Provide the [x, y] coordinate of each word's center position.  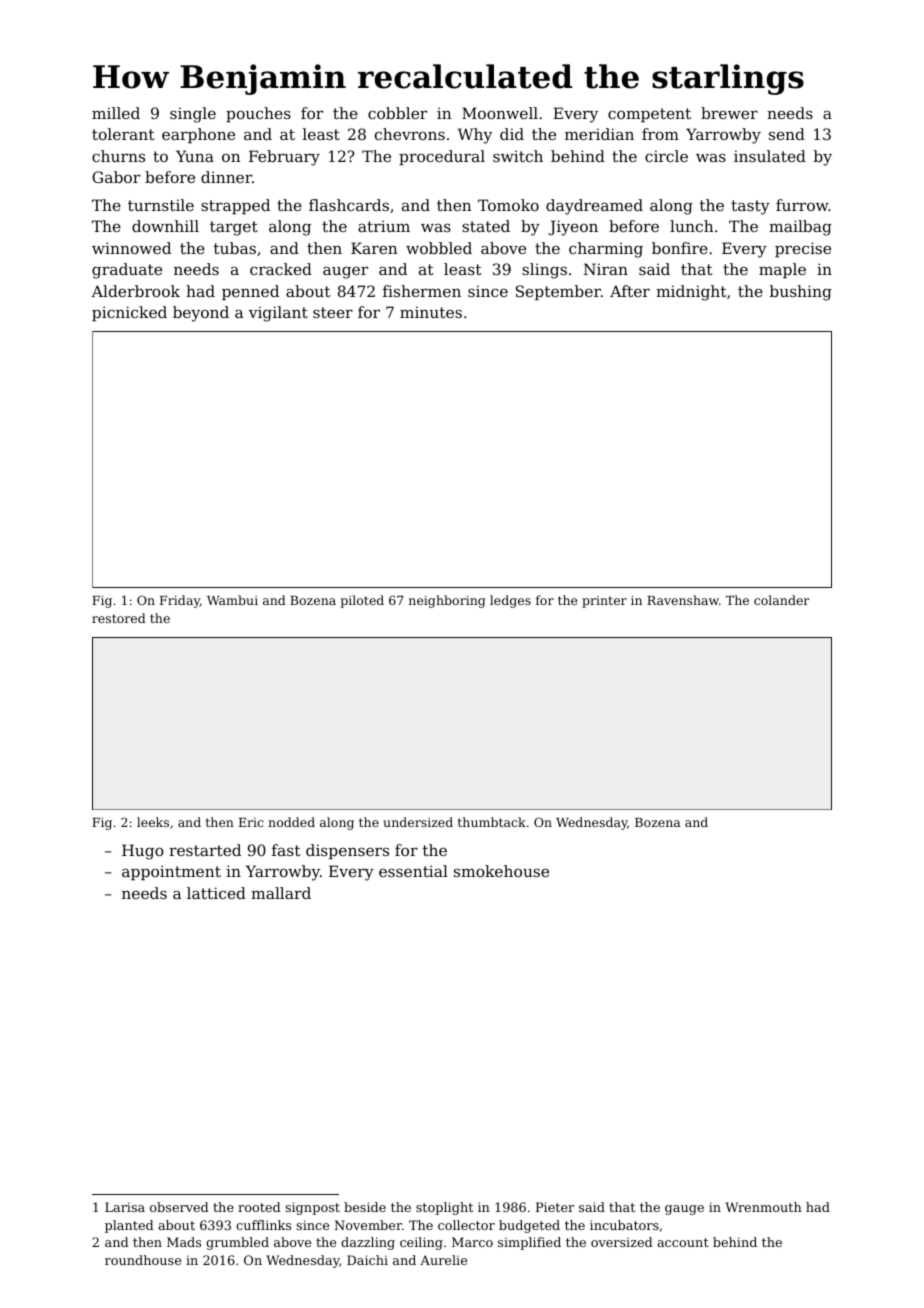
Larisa [125, 1207]
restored [119, 618]
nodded [291, 822]
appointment [171, 872]
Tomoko [508, 205]
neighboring [447, 601]
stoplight [444, 1208]
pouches [258, 114]
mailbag [800, 228]
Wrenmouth [763, 1207]
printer [604, 602]
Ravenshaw [683, 600]
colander [782, 600]
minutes [431, 312]
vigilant [278, 314]
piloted [362, 601]
